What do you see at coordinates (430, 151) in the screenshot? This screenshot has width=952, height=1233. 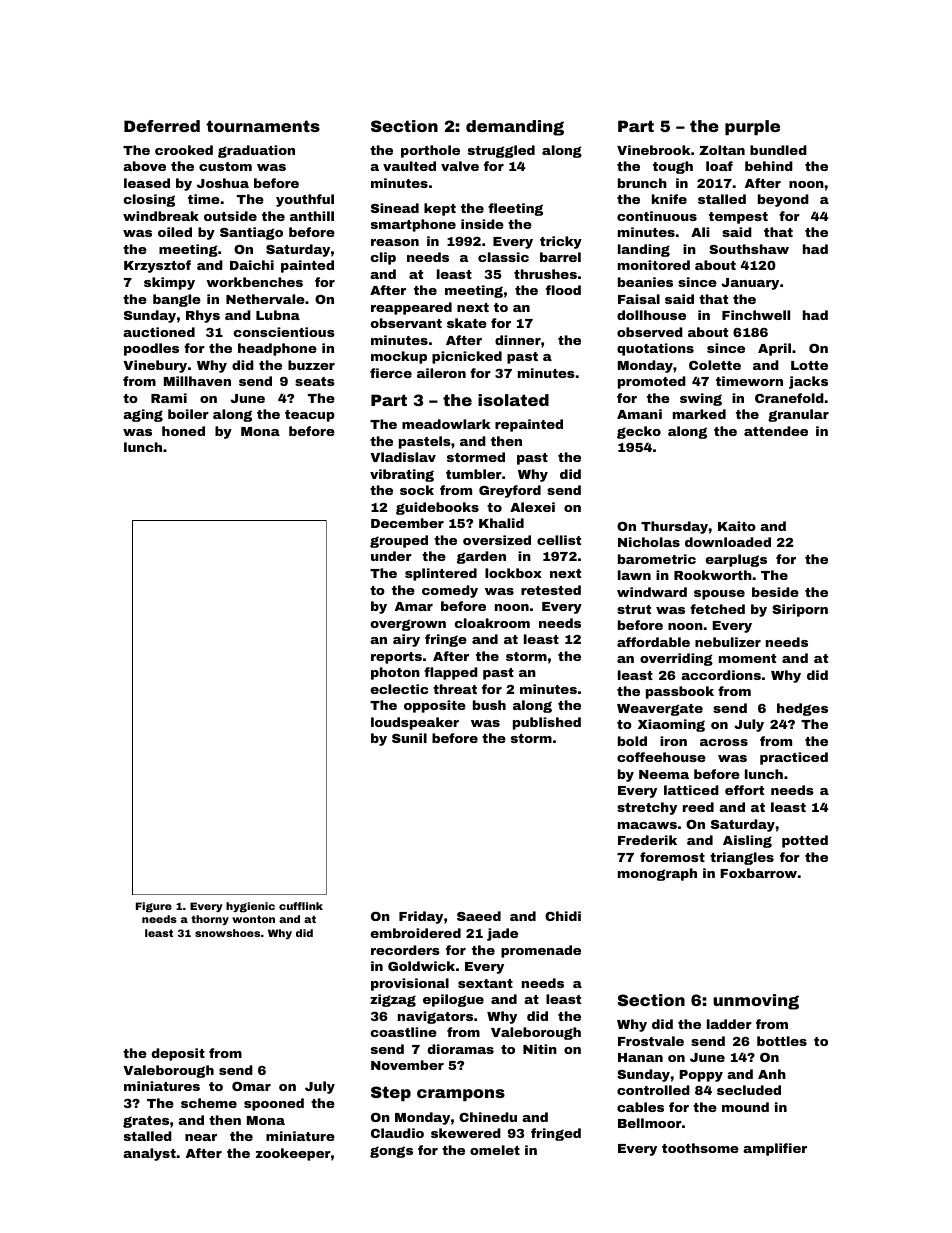 I see `porthole` at bounding box center [430, 151].
